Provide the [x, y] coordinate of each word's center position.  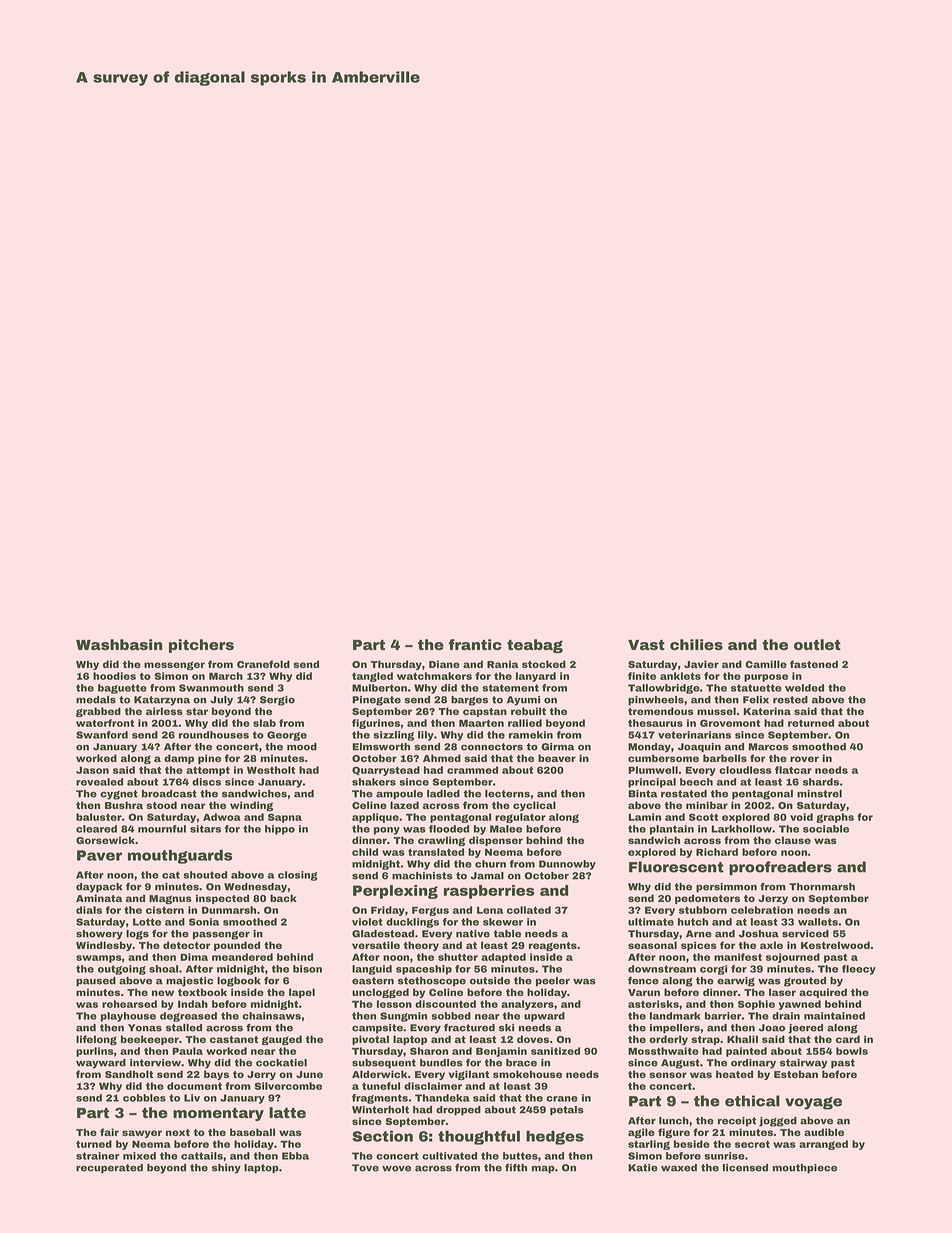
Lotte [147, 922]
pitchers [201, 646]
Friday [388, 911]
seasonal [652, 945]
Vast [646, 645]
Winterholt [380, 1110]
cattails [202, 1156]
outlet [817, 644]
